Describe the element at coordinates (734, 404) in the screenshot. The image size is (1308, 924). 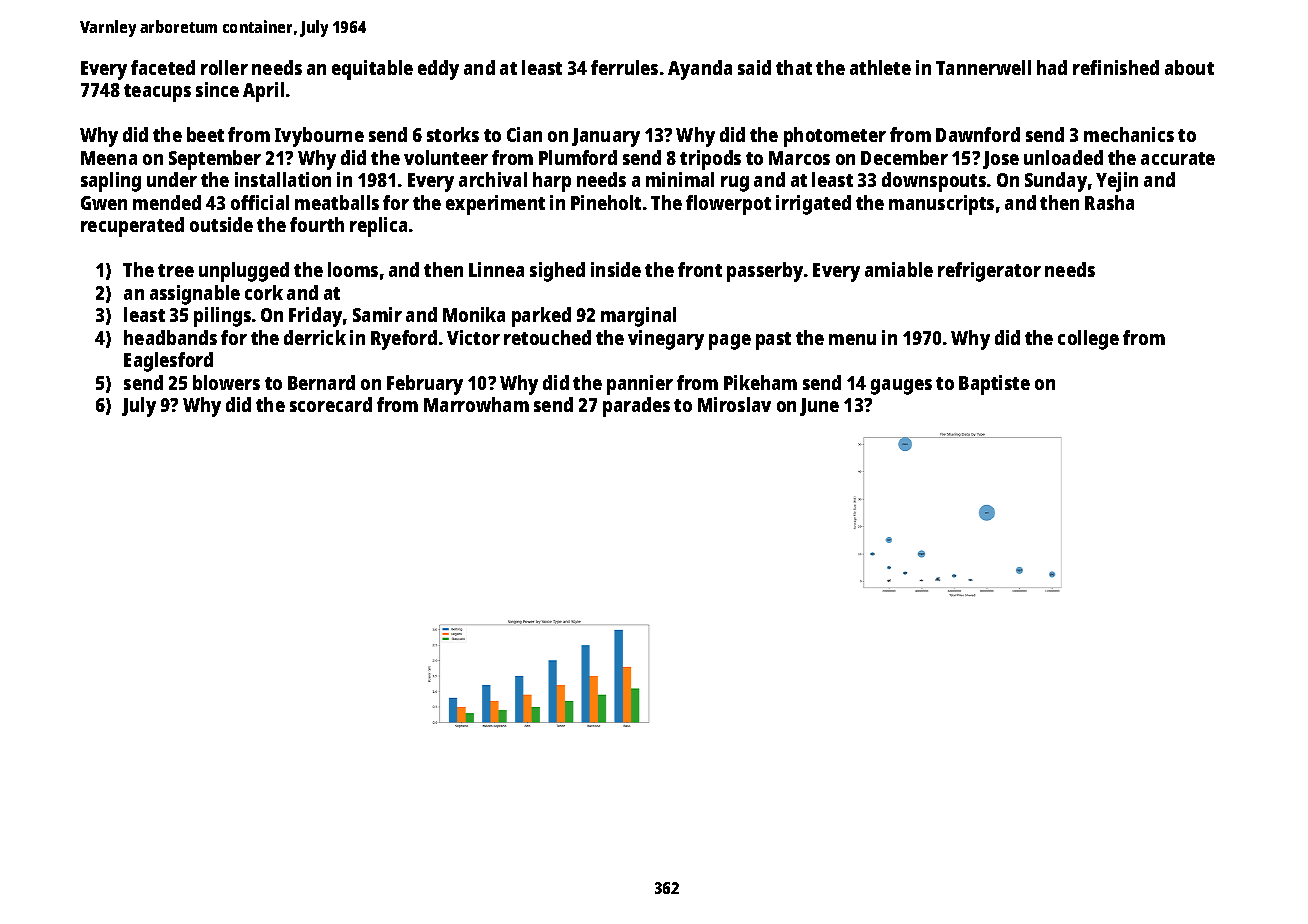
I see `Miroslav` at that location.
